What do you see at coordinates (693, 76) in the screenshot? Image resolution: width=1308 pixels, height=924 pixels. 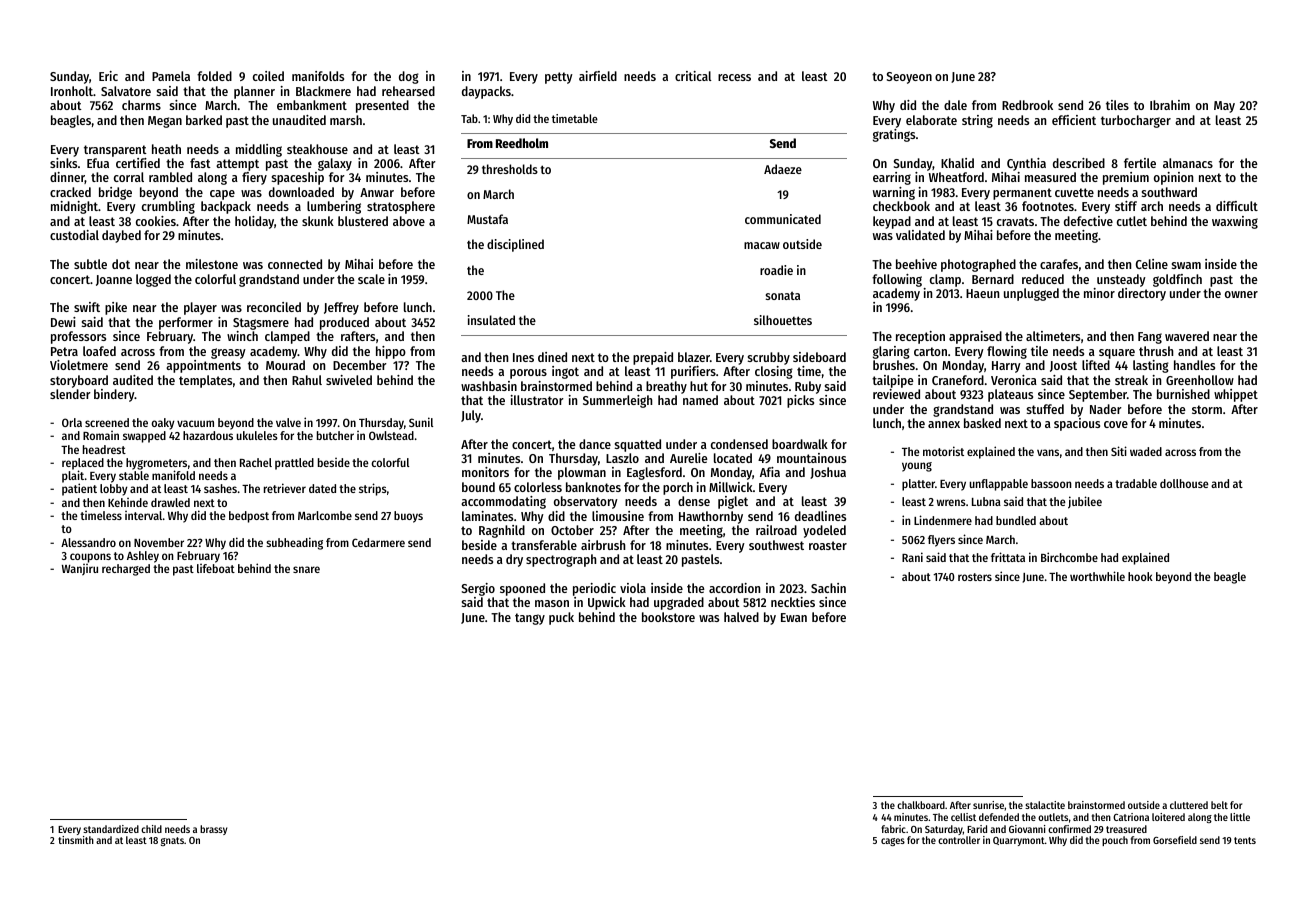 I see `critical` at bounding box center [693, 76].
